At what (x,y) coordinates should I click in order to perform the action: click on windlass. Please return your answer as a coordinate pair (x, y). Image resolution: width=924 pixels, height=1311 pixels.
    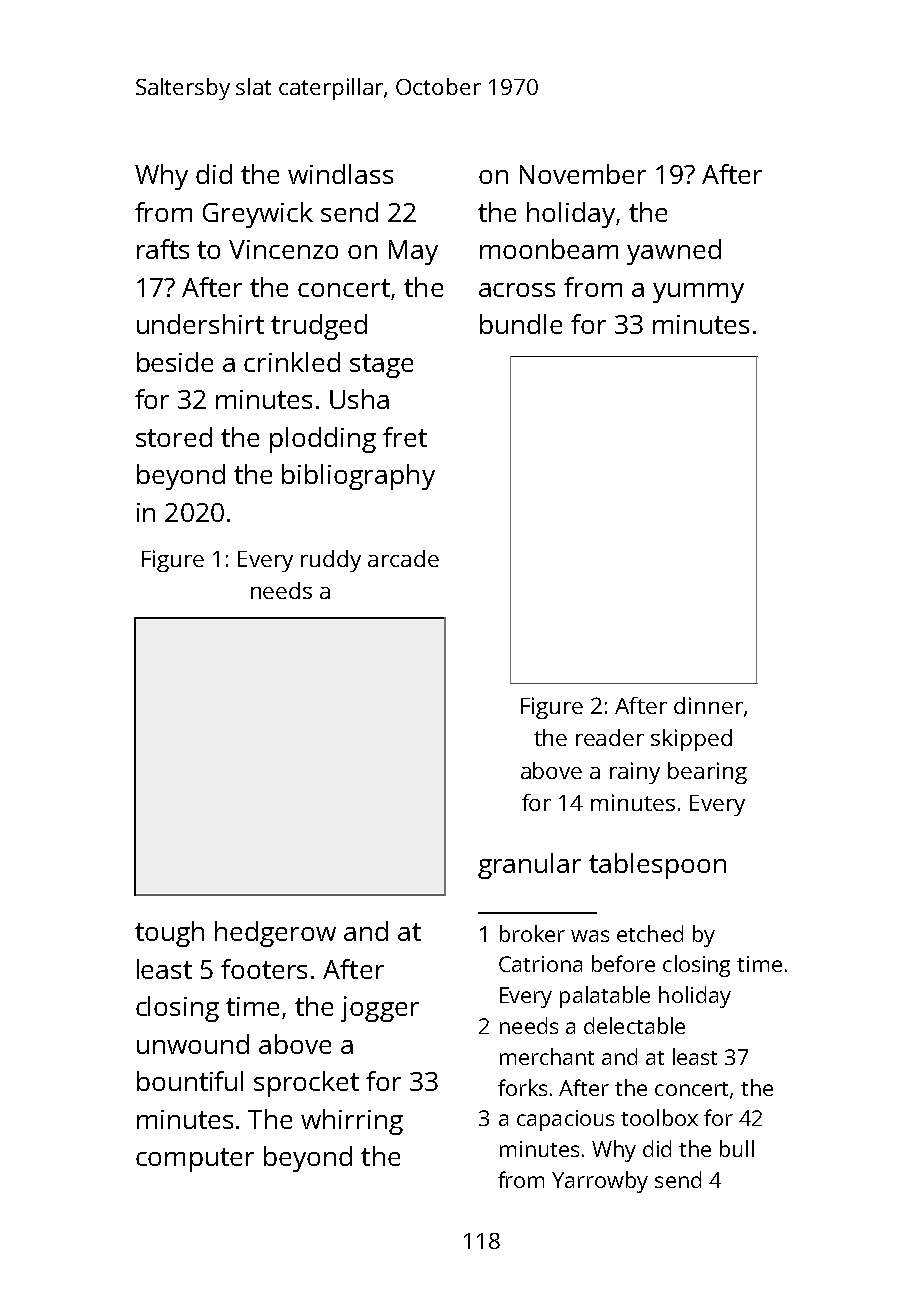
    Looking at the image, I should click on (340, 174).
